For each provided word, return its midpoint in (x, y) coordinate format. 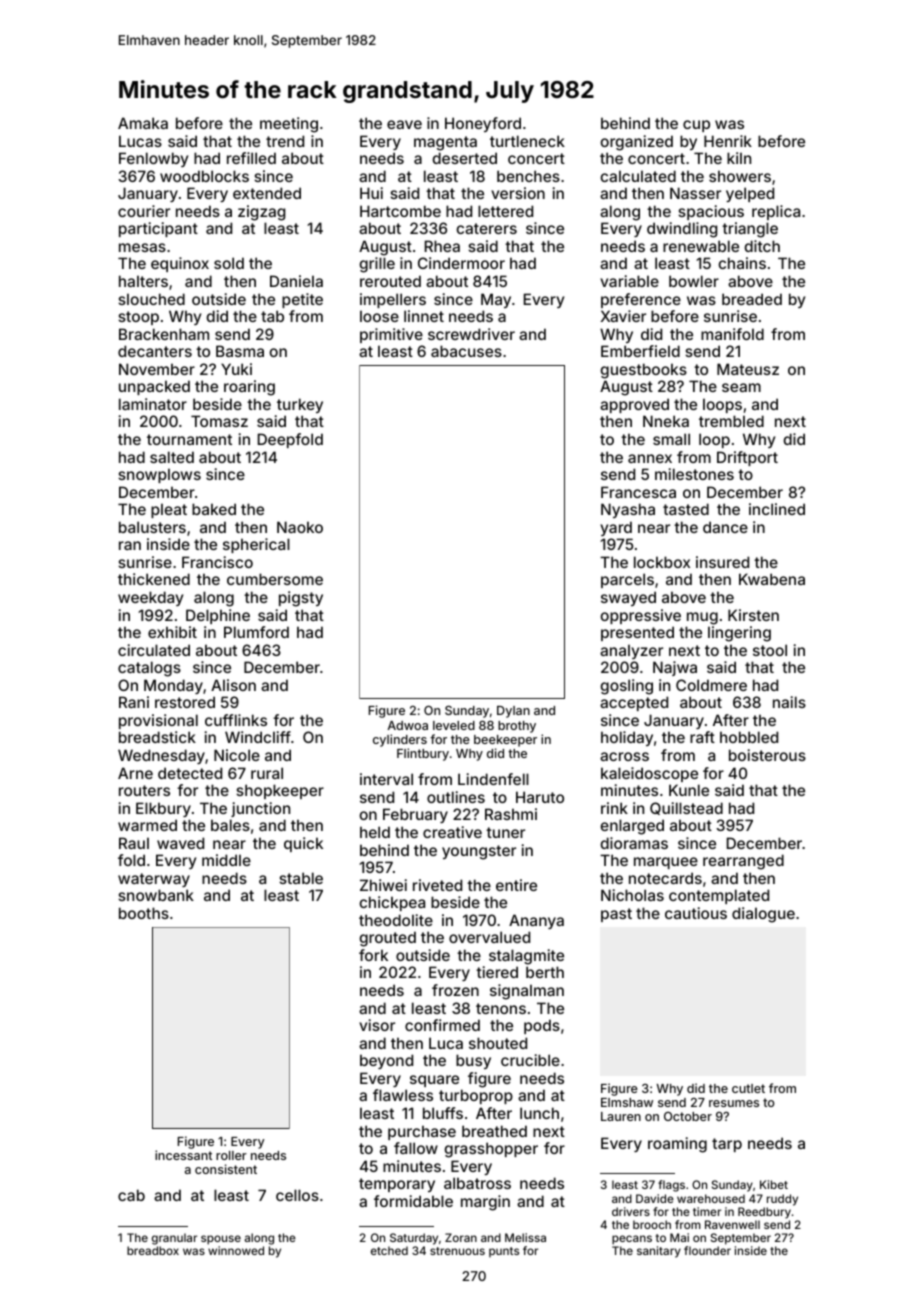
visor (377, 1025)
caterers (486, 228)
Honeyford (483, 124)
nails (789, 702)
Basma (240, 351)
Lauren (621, 1116)
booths (144, 913)
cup (696, 126)
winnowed (236, 1250)
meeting (289, 125)
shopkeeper (280, 791)
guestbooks (643, 371)
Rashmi (511, 814)
